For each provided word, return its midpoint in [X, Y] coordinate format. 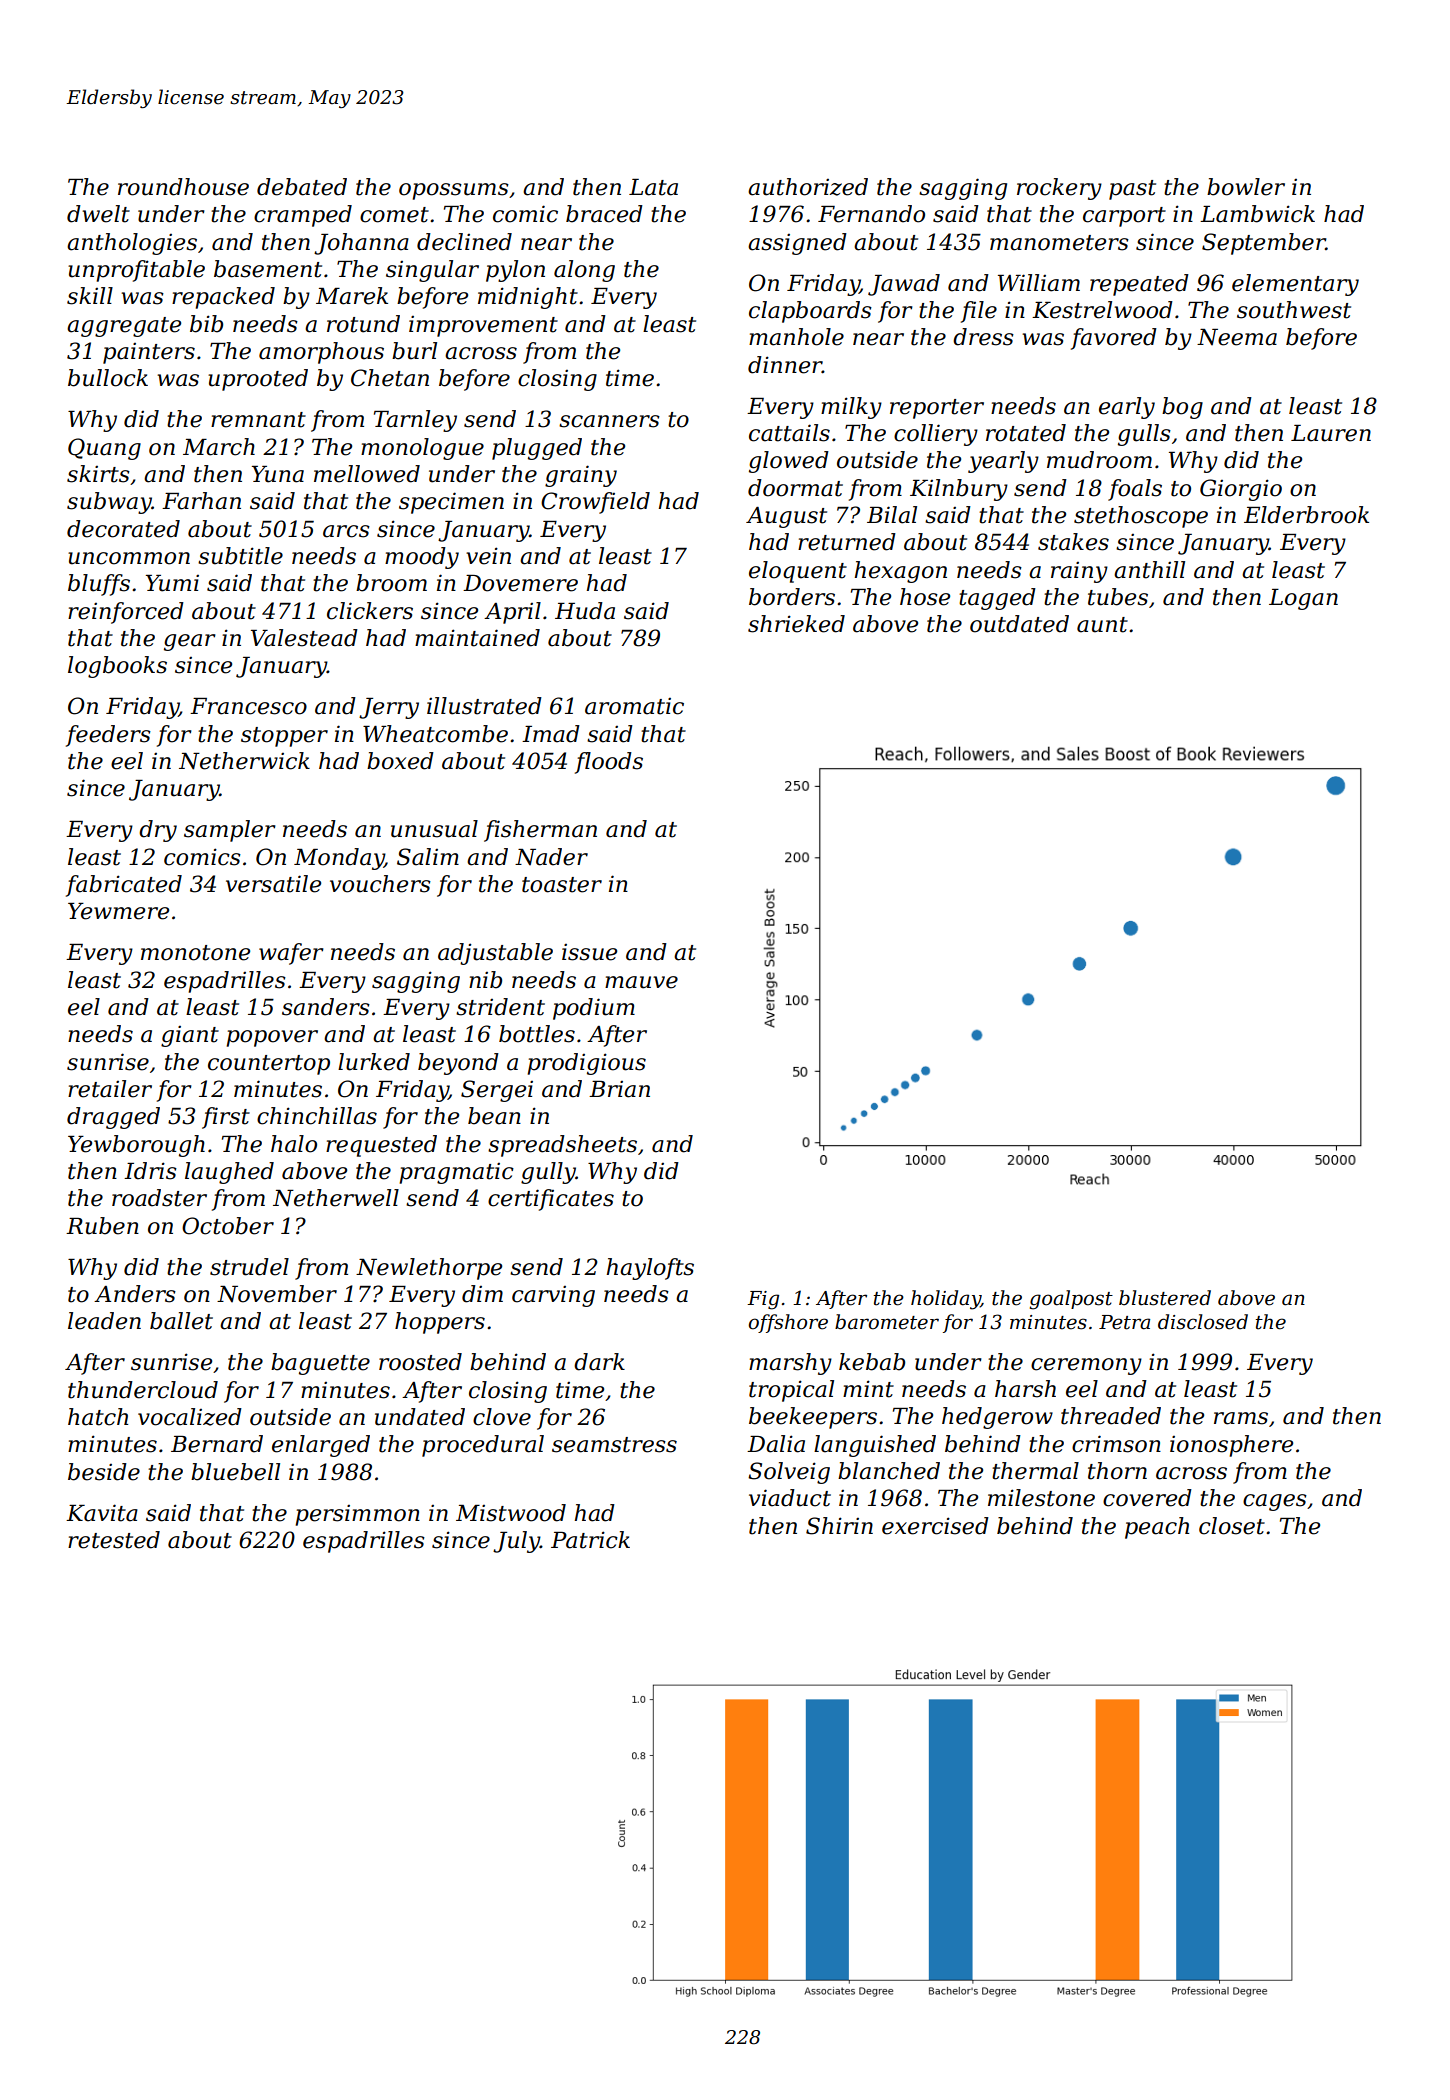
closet [1232, 1526]
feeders [108, 736]
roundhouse [183, 187]
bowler [1246, 187]
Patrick [590, 1540]
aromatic [634, 706]
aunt [1102, 625]
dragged [113, 1118]
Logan [1303, 599]
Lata [653, 187]
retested [114, 1540]
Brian [619, 1089]
